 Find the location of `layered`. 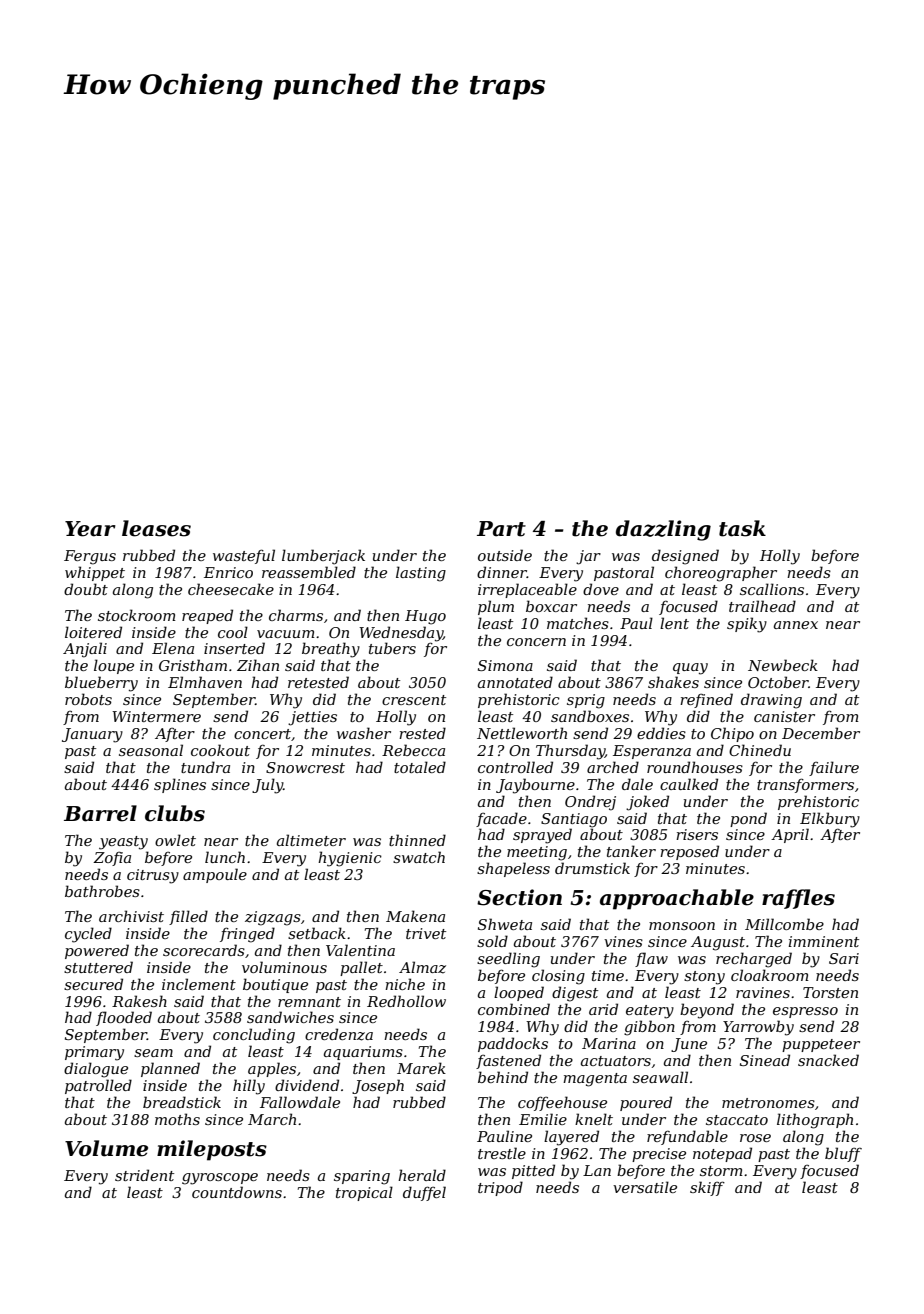

layered is located at coordinates (571, 1138).
